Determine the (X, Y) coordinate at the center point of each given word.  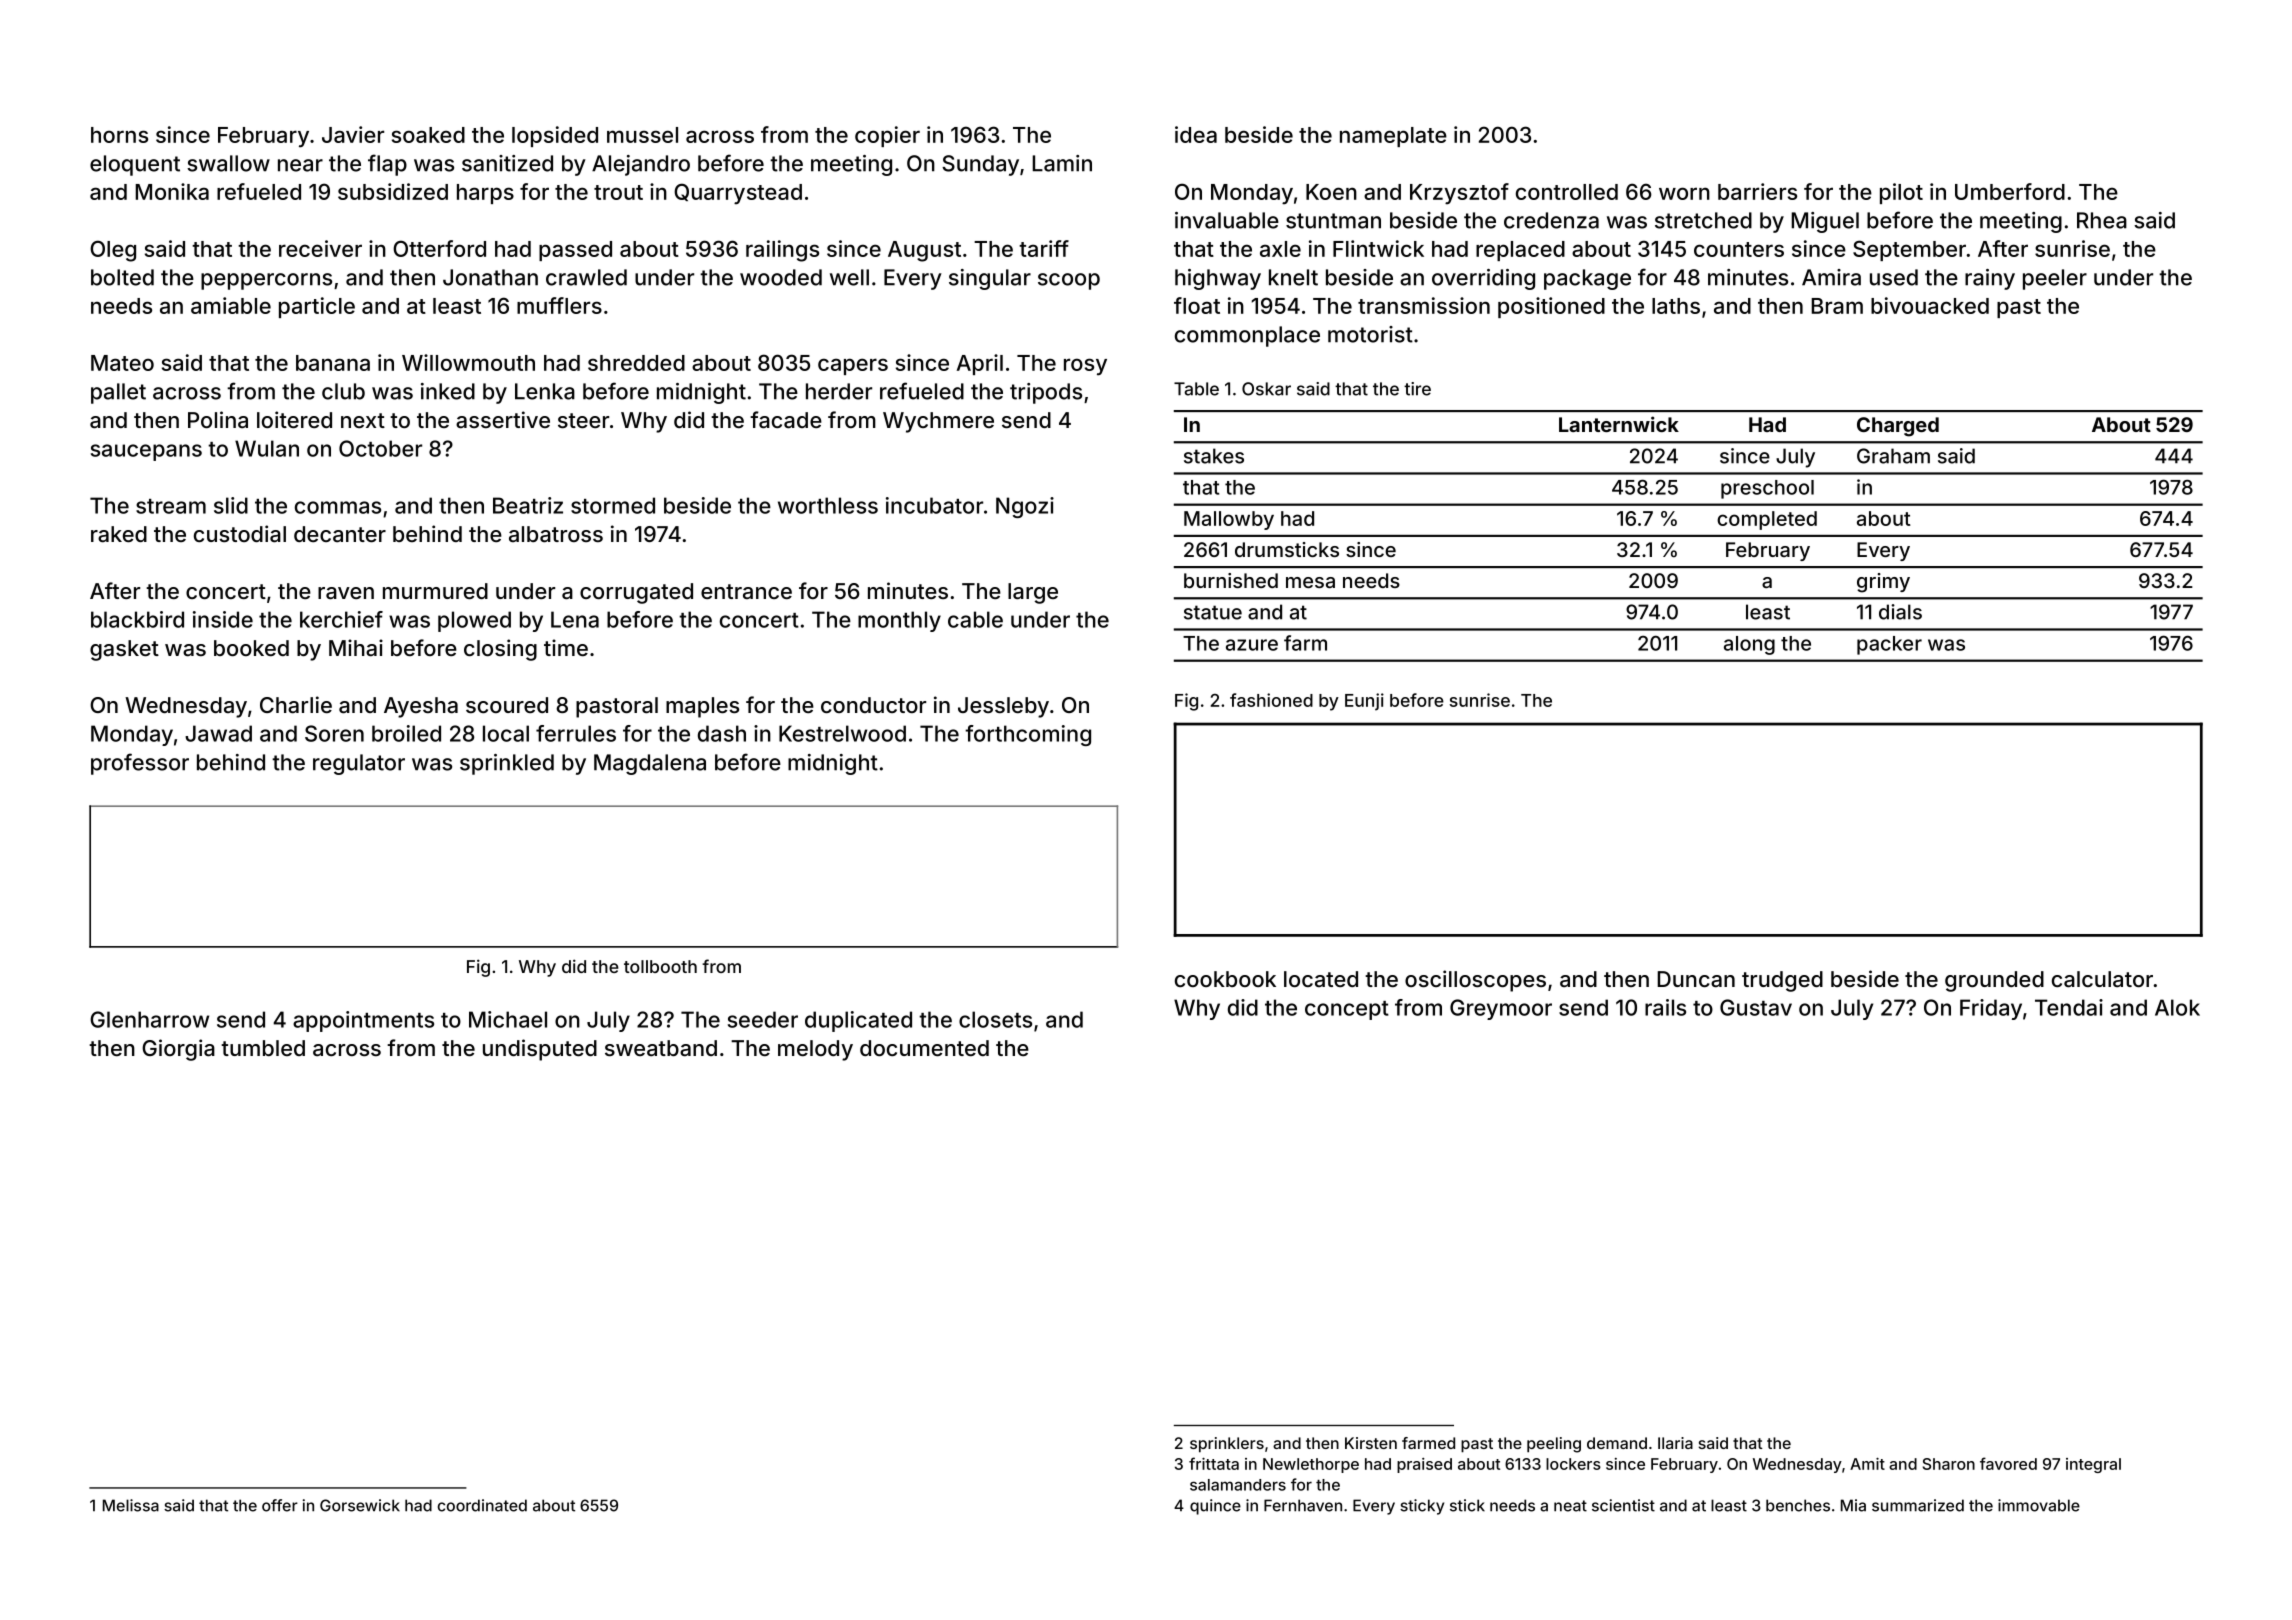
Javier (353, 134)
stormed (613, 505)
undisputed (540, 1050)
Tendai (2069, 1007)
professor (140, 764)
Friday (1991, 1009)
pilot (1901, 193)
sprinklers (1227, 1445)
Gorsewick (360, 1505)
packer (1889, 645)
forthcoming (1028, 735)
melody (815, 1050)
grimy (1883, 583)
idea (1196, 134)
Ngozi (1025, 507)
